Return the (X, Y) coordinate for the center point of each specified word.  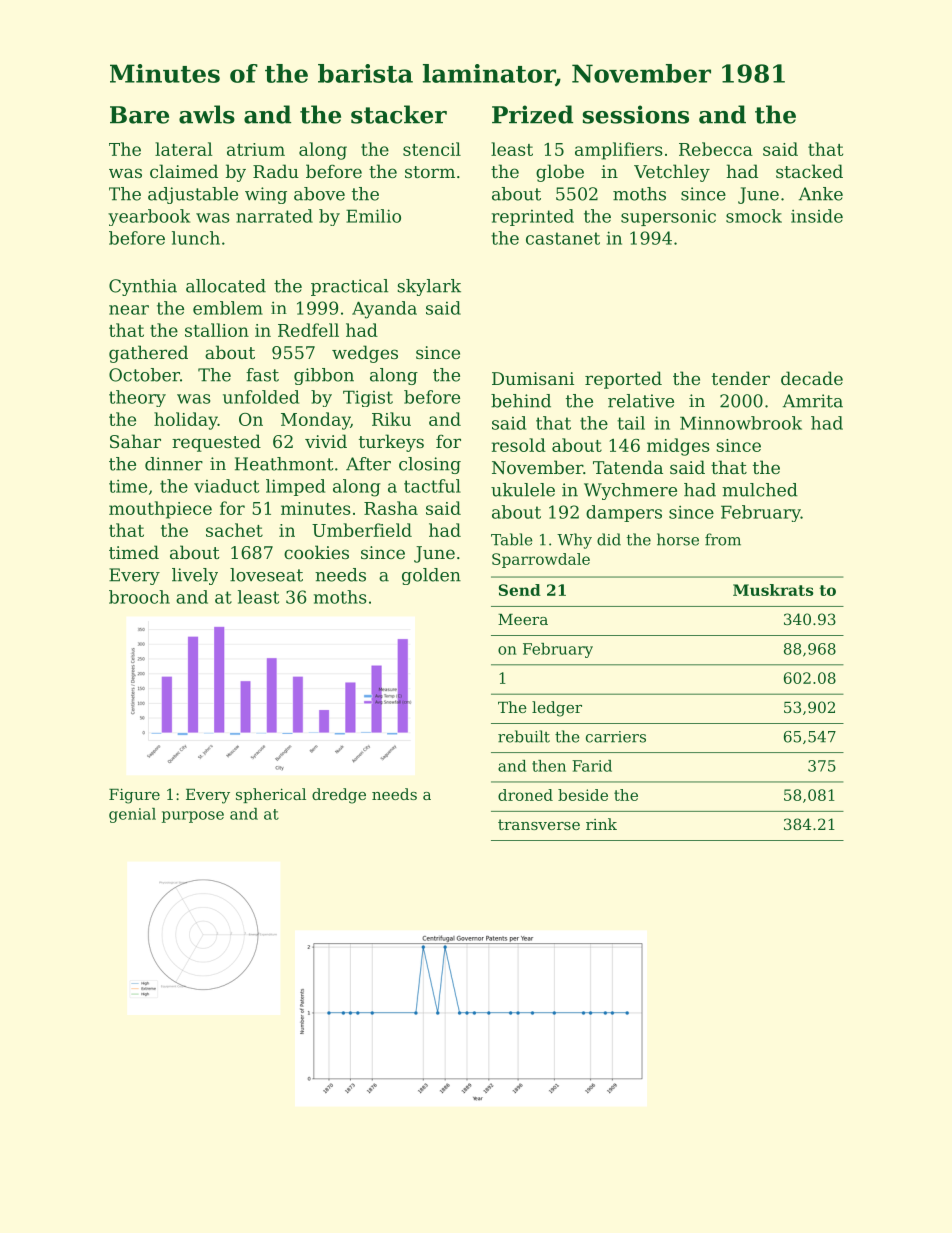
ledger (557, 709)
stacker (399, 114)
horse (678, 539)
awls (207, 114)
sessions (636, 114)
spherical (271, 795)
